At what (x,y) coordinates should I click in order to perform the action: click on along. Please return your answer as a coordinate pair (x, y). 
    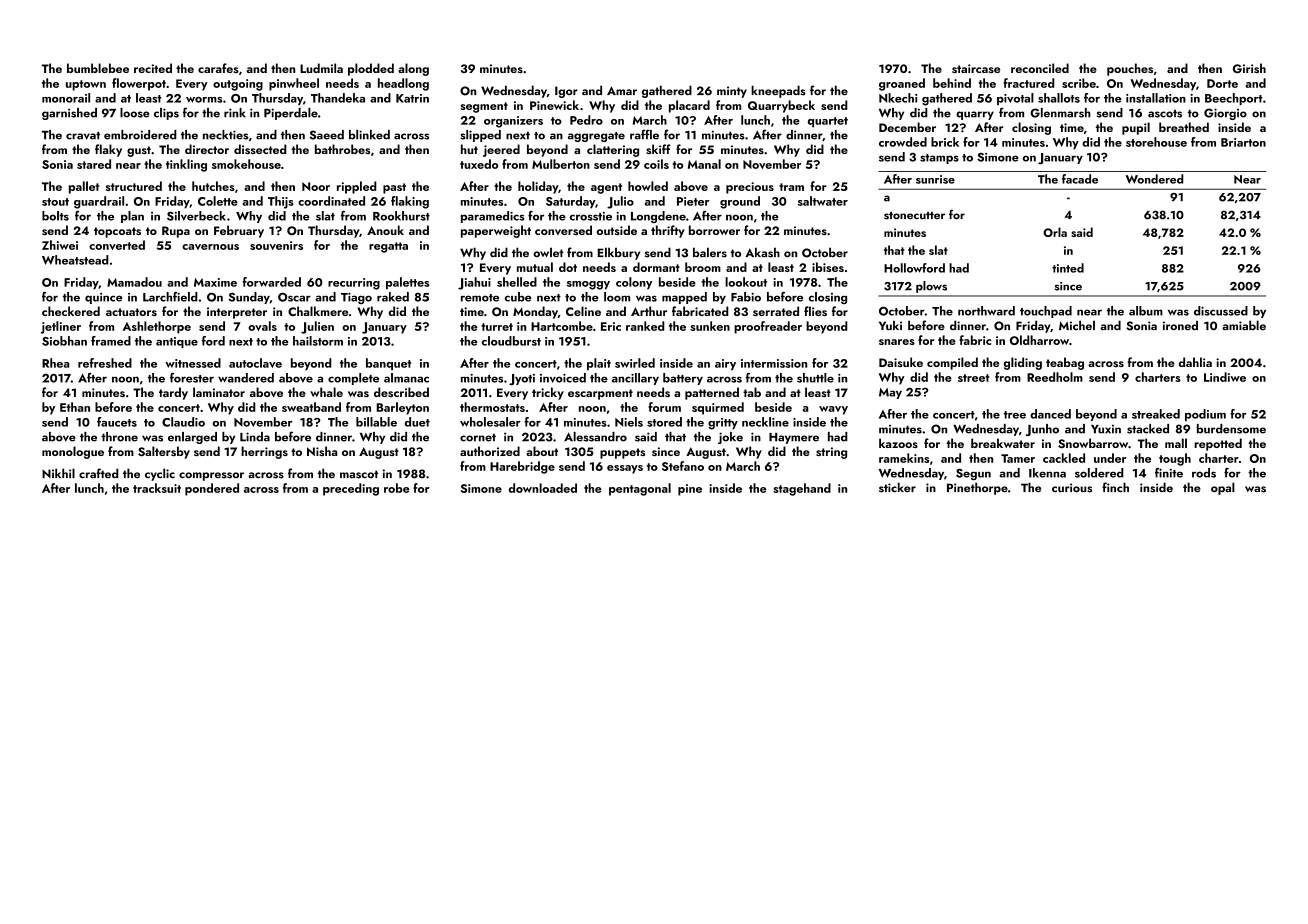
    Looking at the image, I should click on (413, 69).
